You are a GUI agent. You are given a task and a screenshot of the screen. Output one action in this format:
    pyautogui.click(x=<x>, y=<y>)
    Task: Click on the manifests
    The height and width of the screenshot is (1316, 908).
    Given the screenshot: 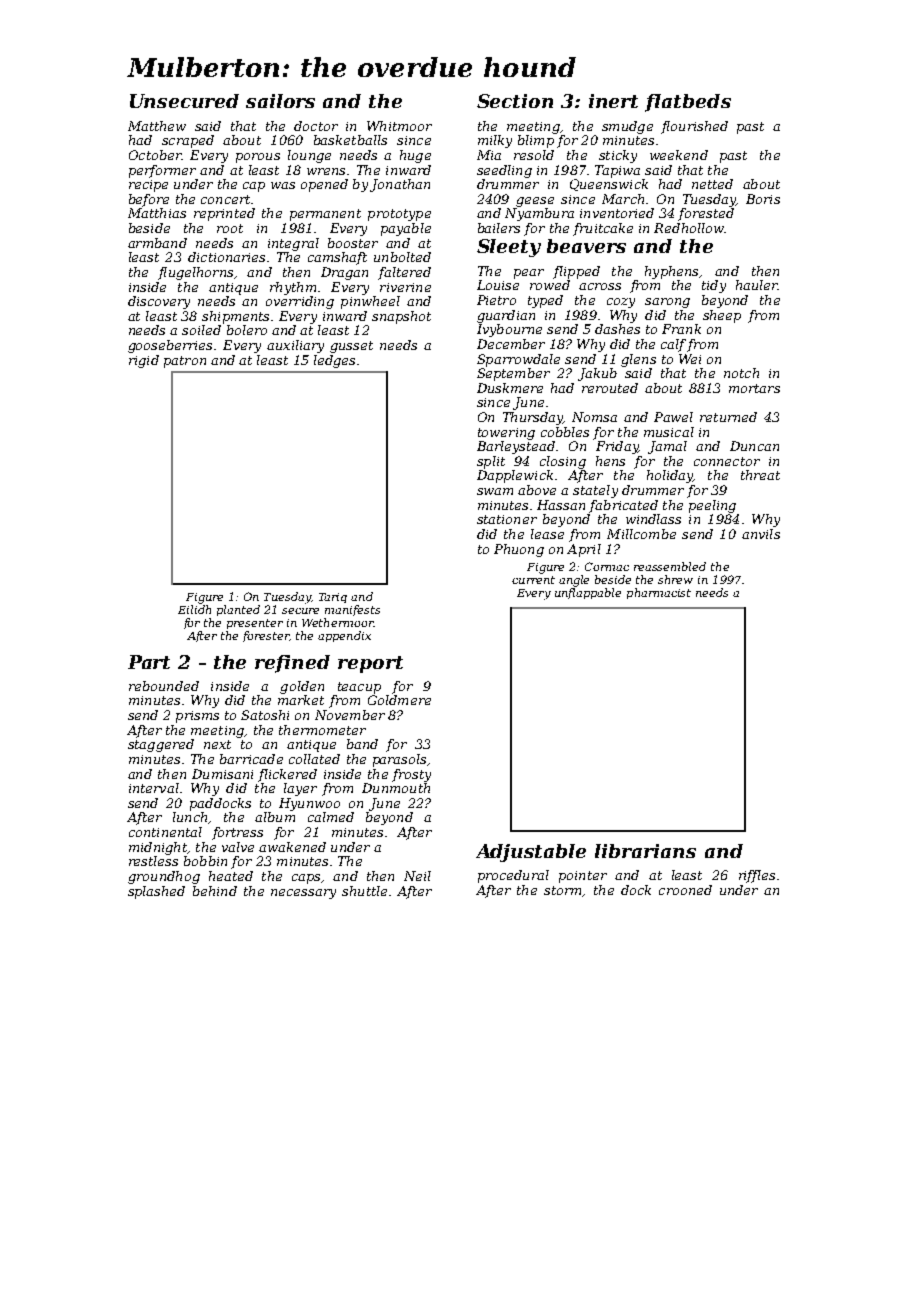 What is the action you would take?
    pyautogui.click(x=352, y=610)
